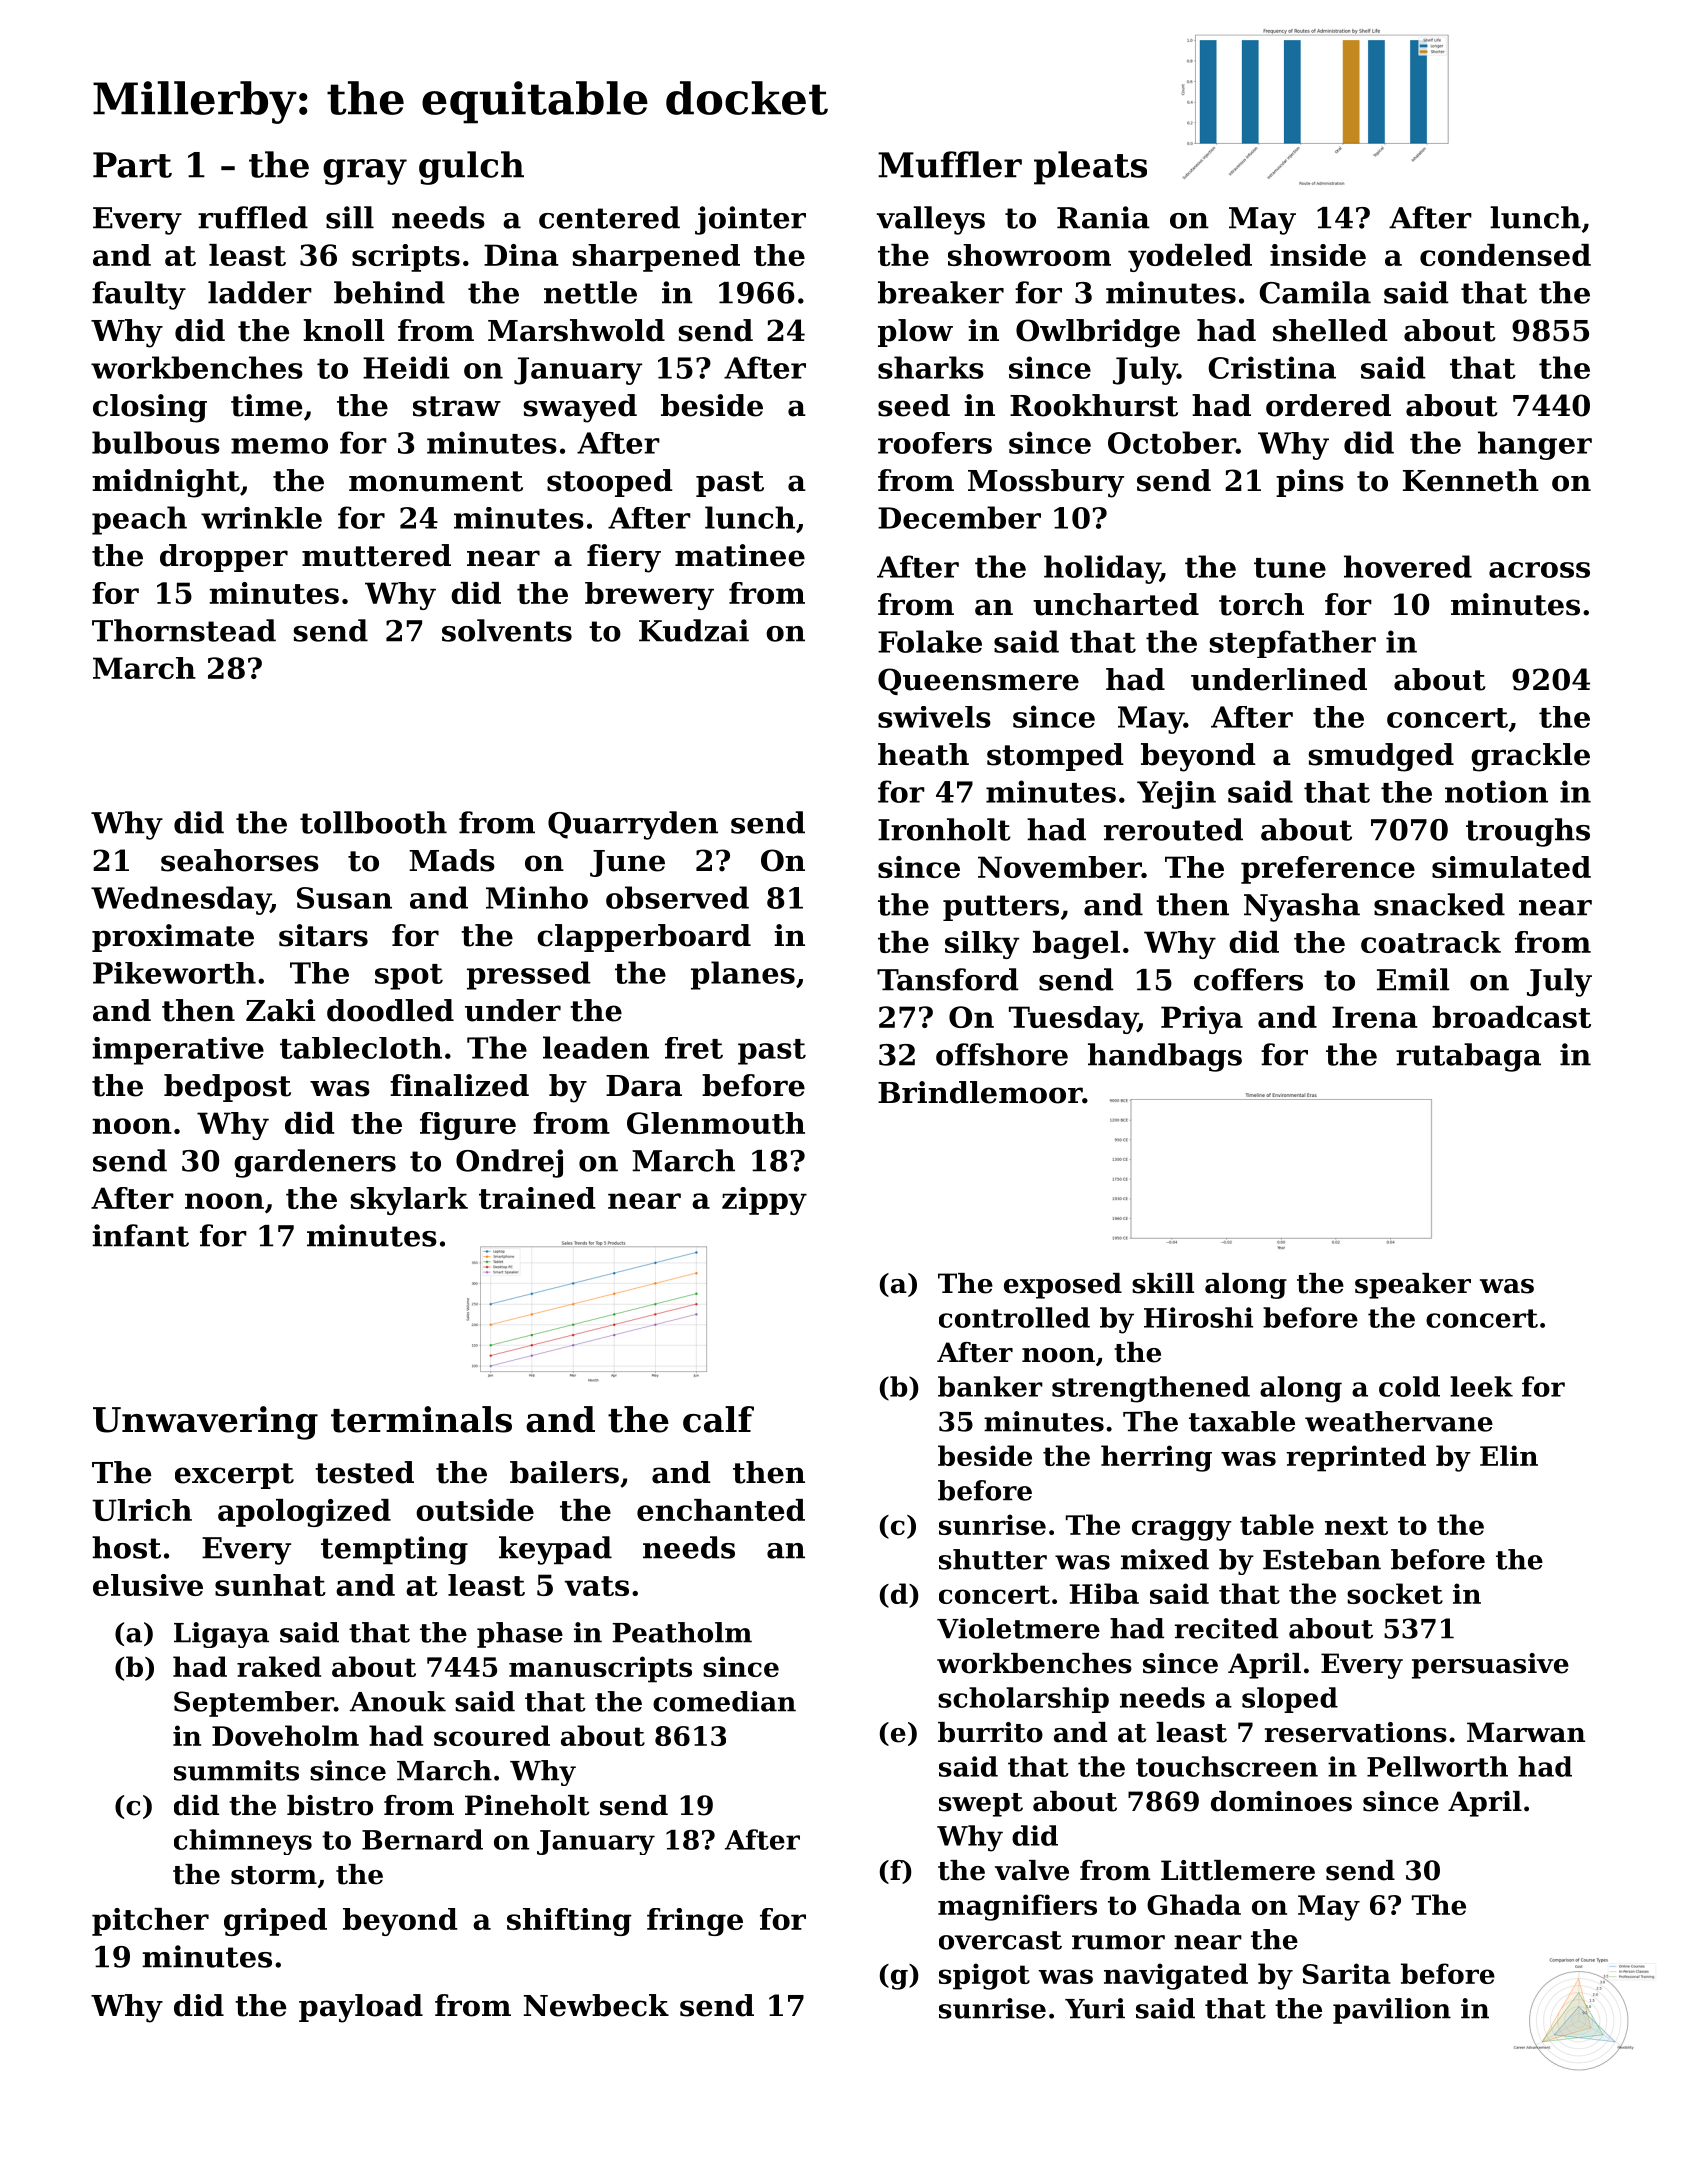 The height and width of the screenshot is (2178, 1683). Describe the element at coordinates (1505, 255) in the screenshot. I see `condensed` at that location.
